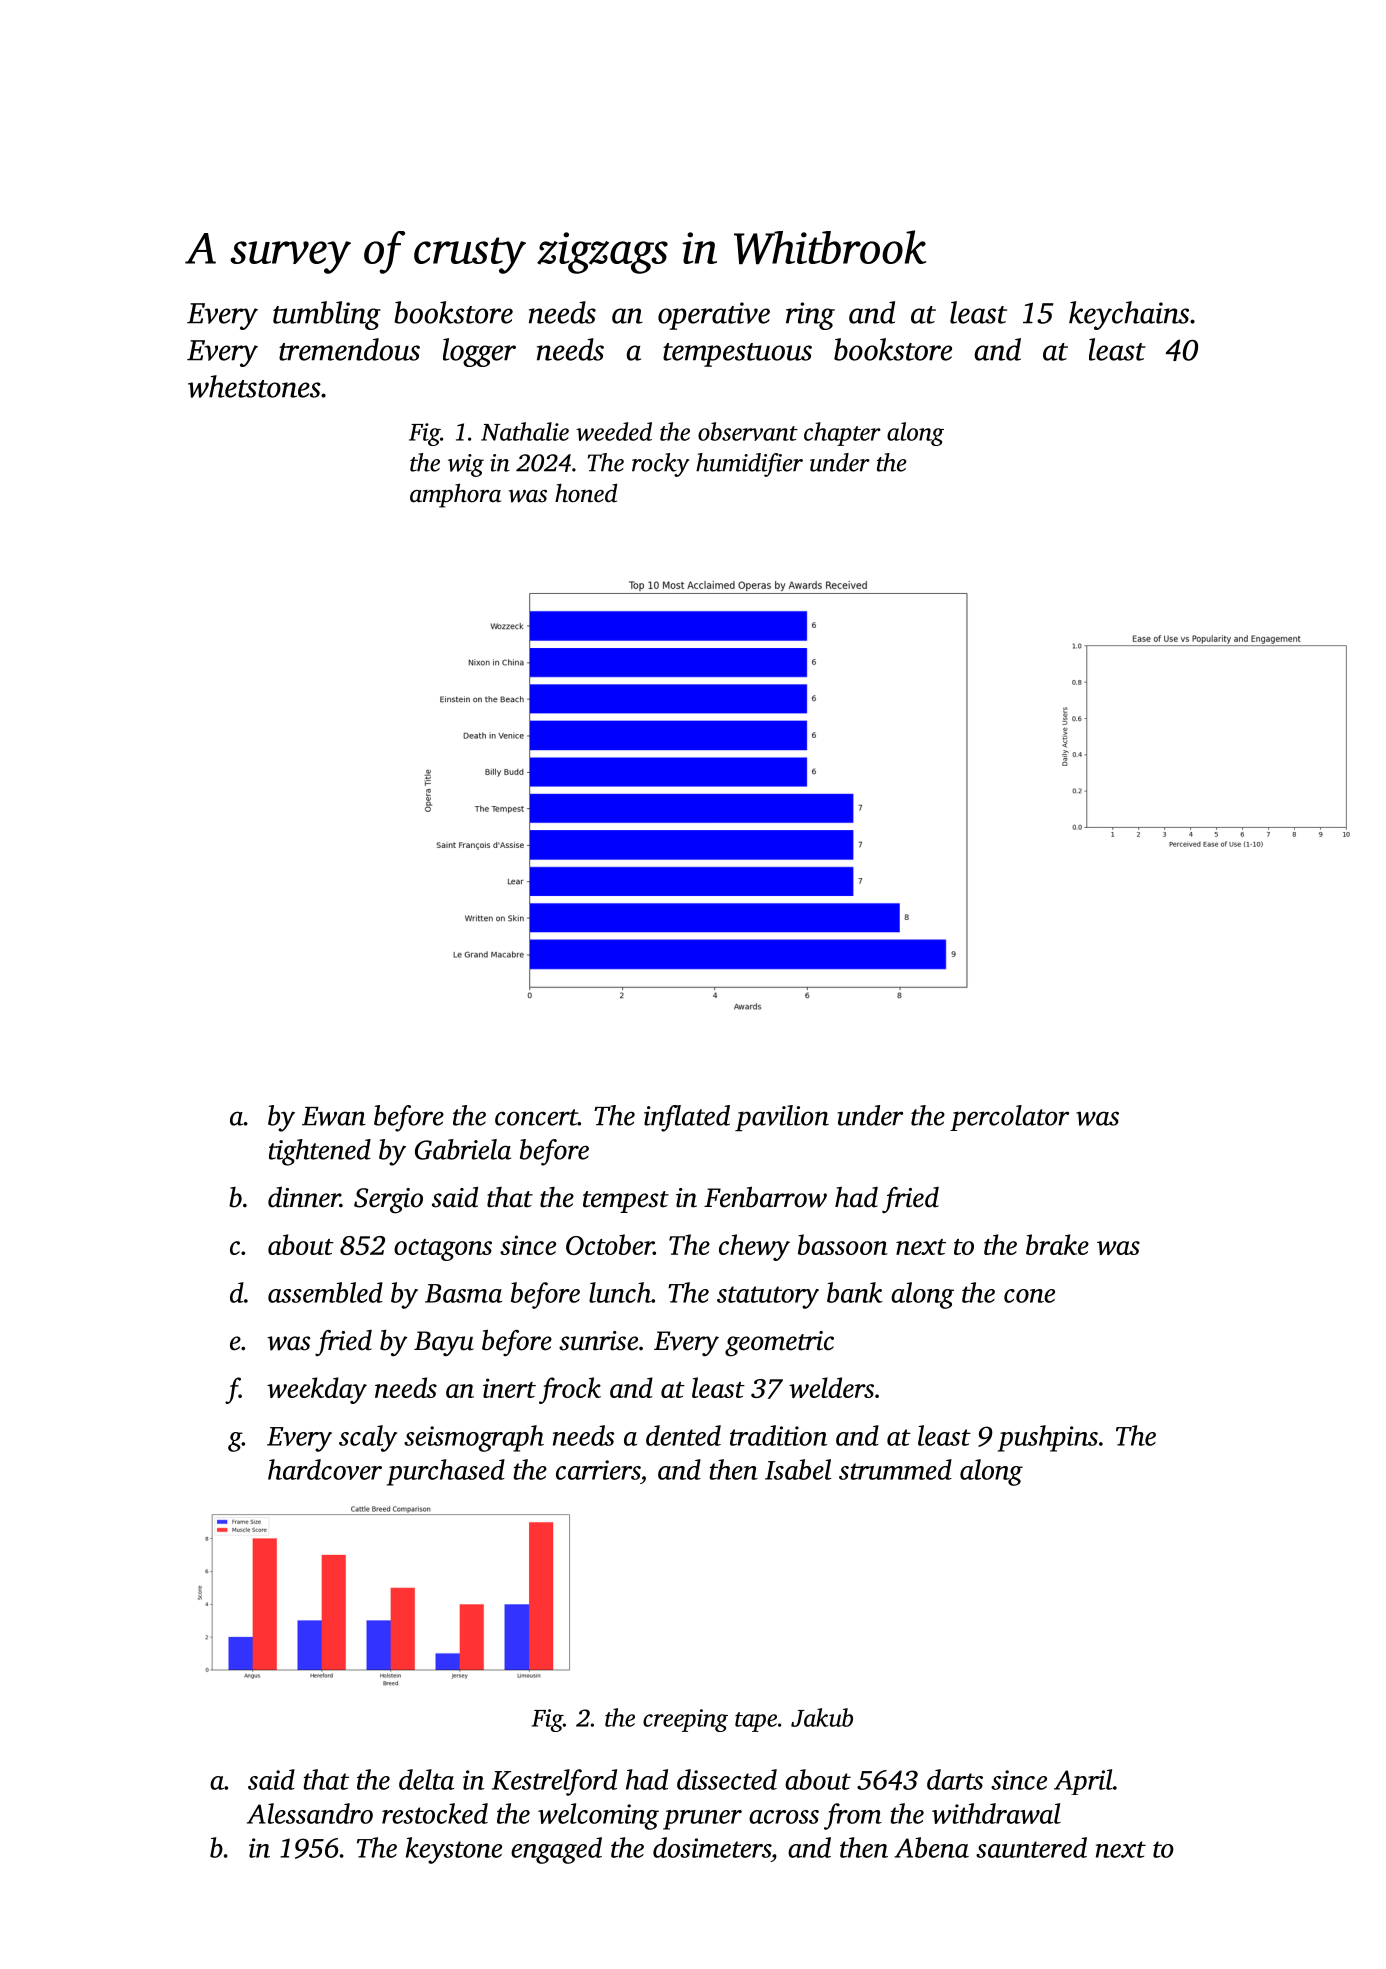 The height and width of the document is (1969, 1386). What do you see at coordinates (749, 465) in the document?
I see `humidifier` at bounding box center [749, 465].
